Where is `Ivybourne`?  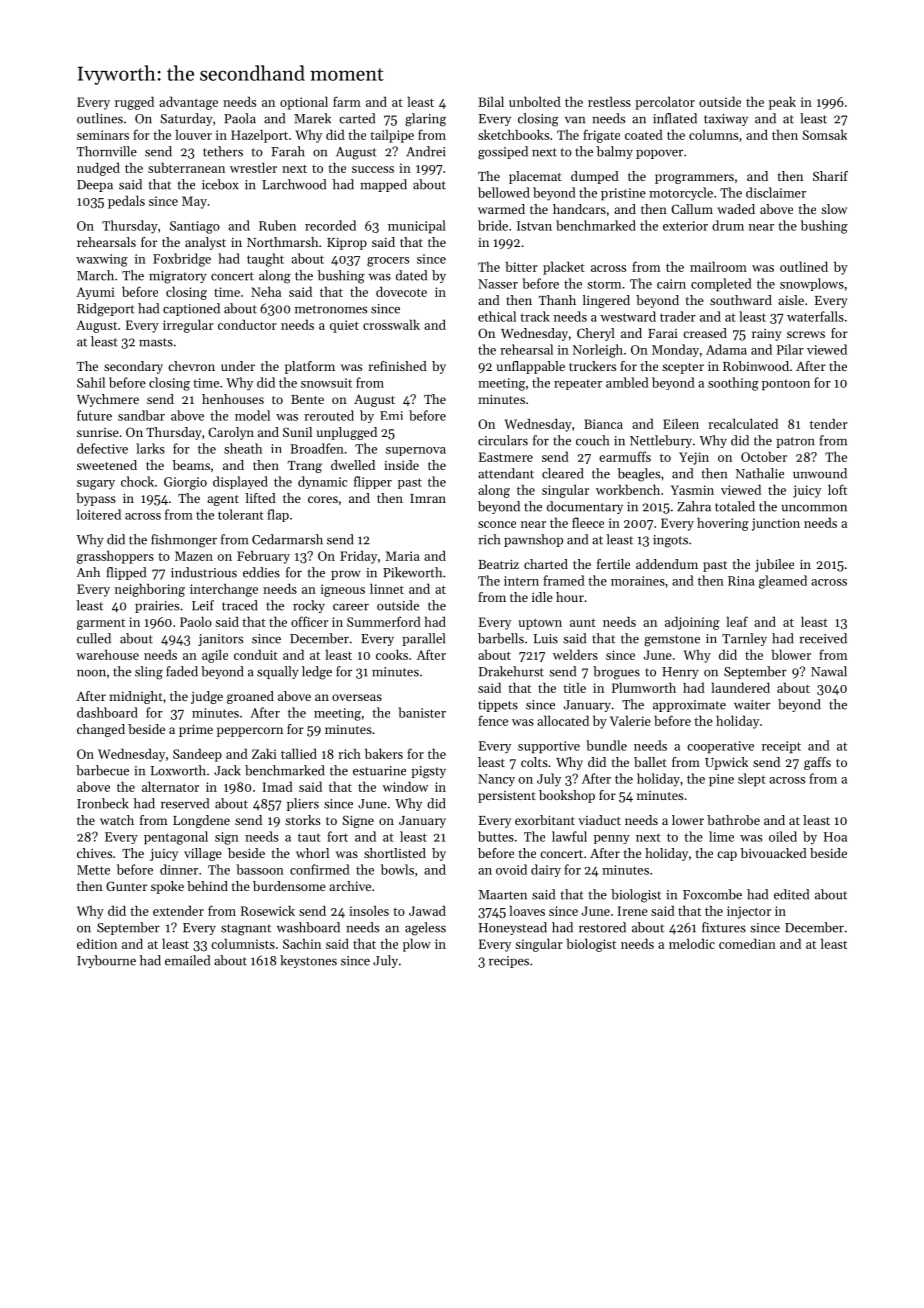 Ivybourne is located at coordinates (106, 961).
